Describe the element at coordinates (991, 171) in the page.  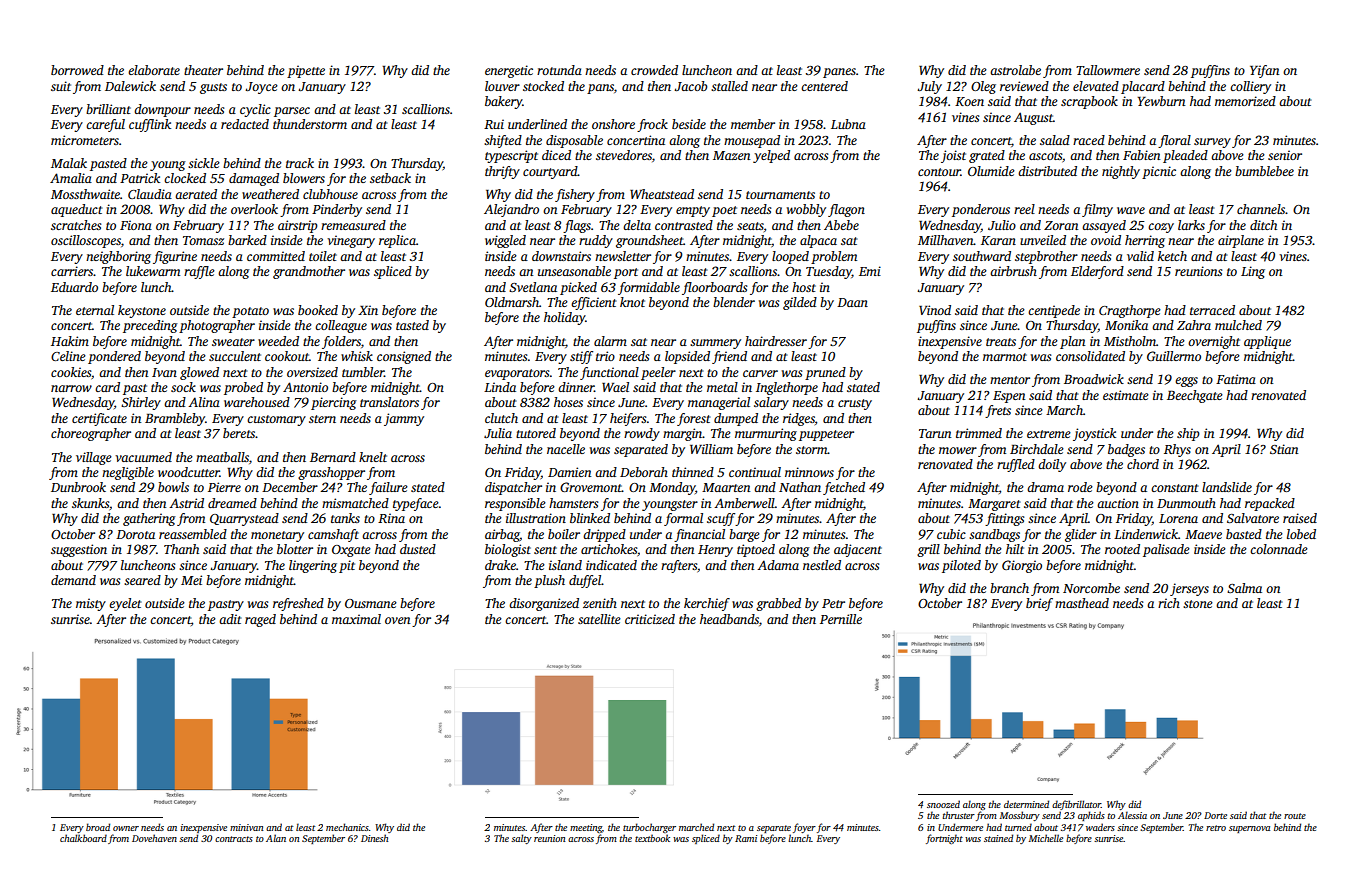
I see `Olumide` at that location.
